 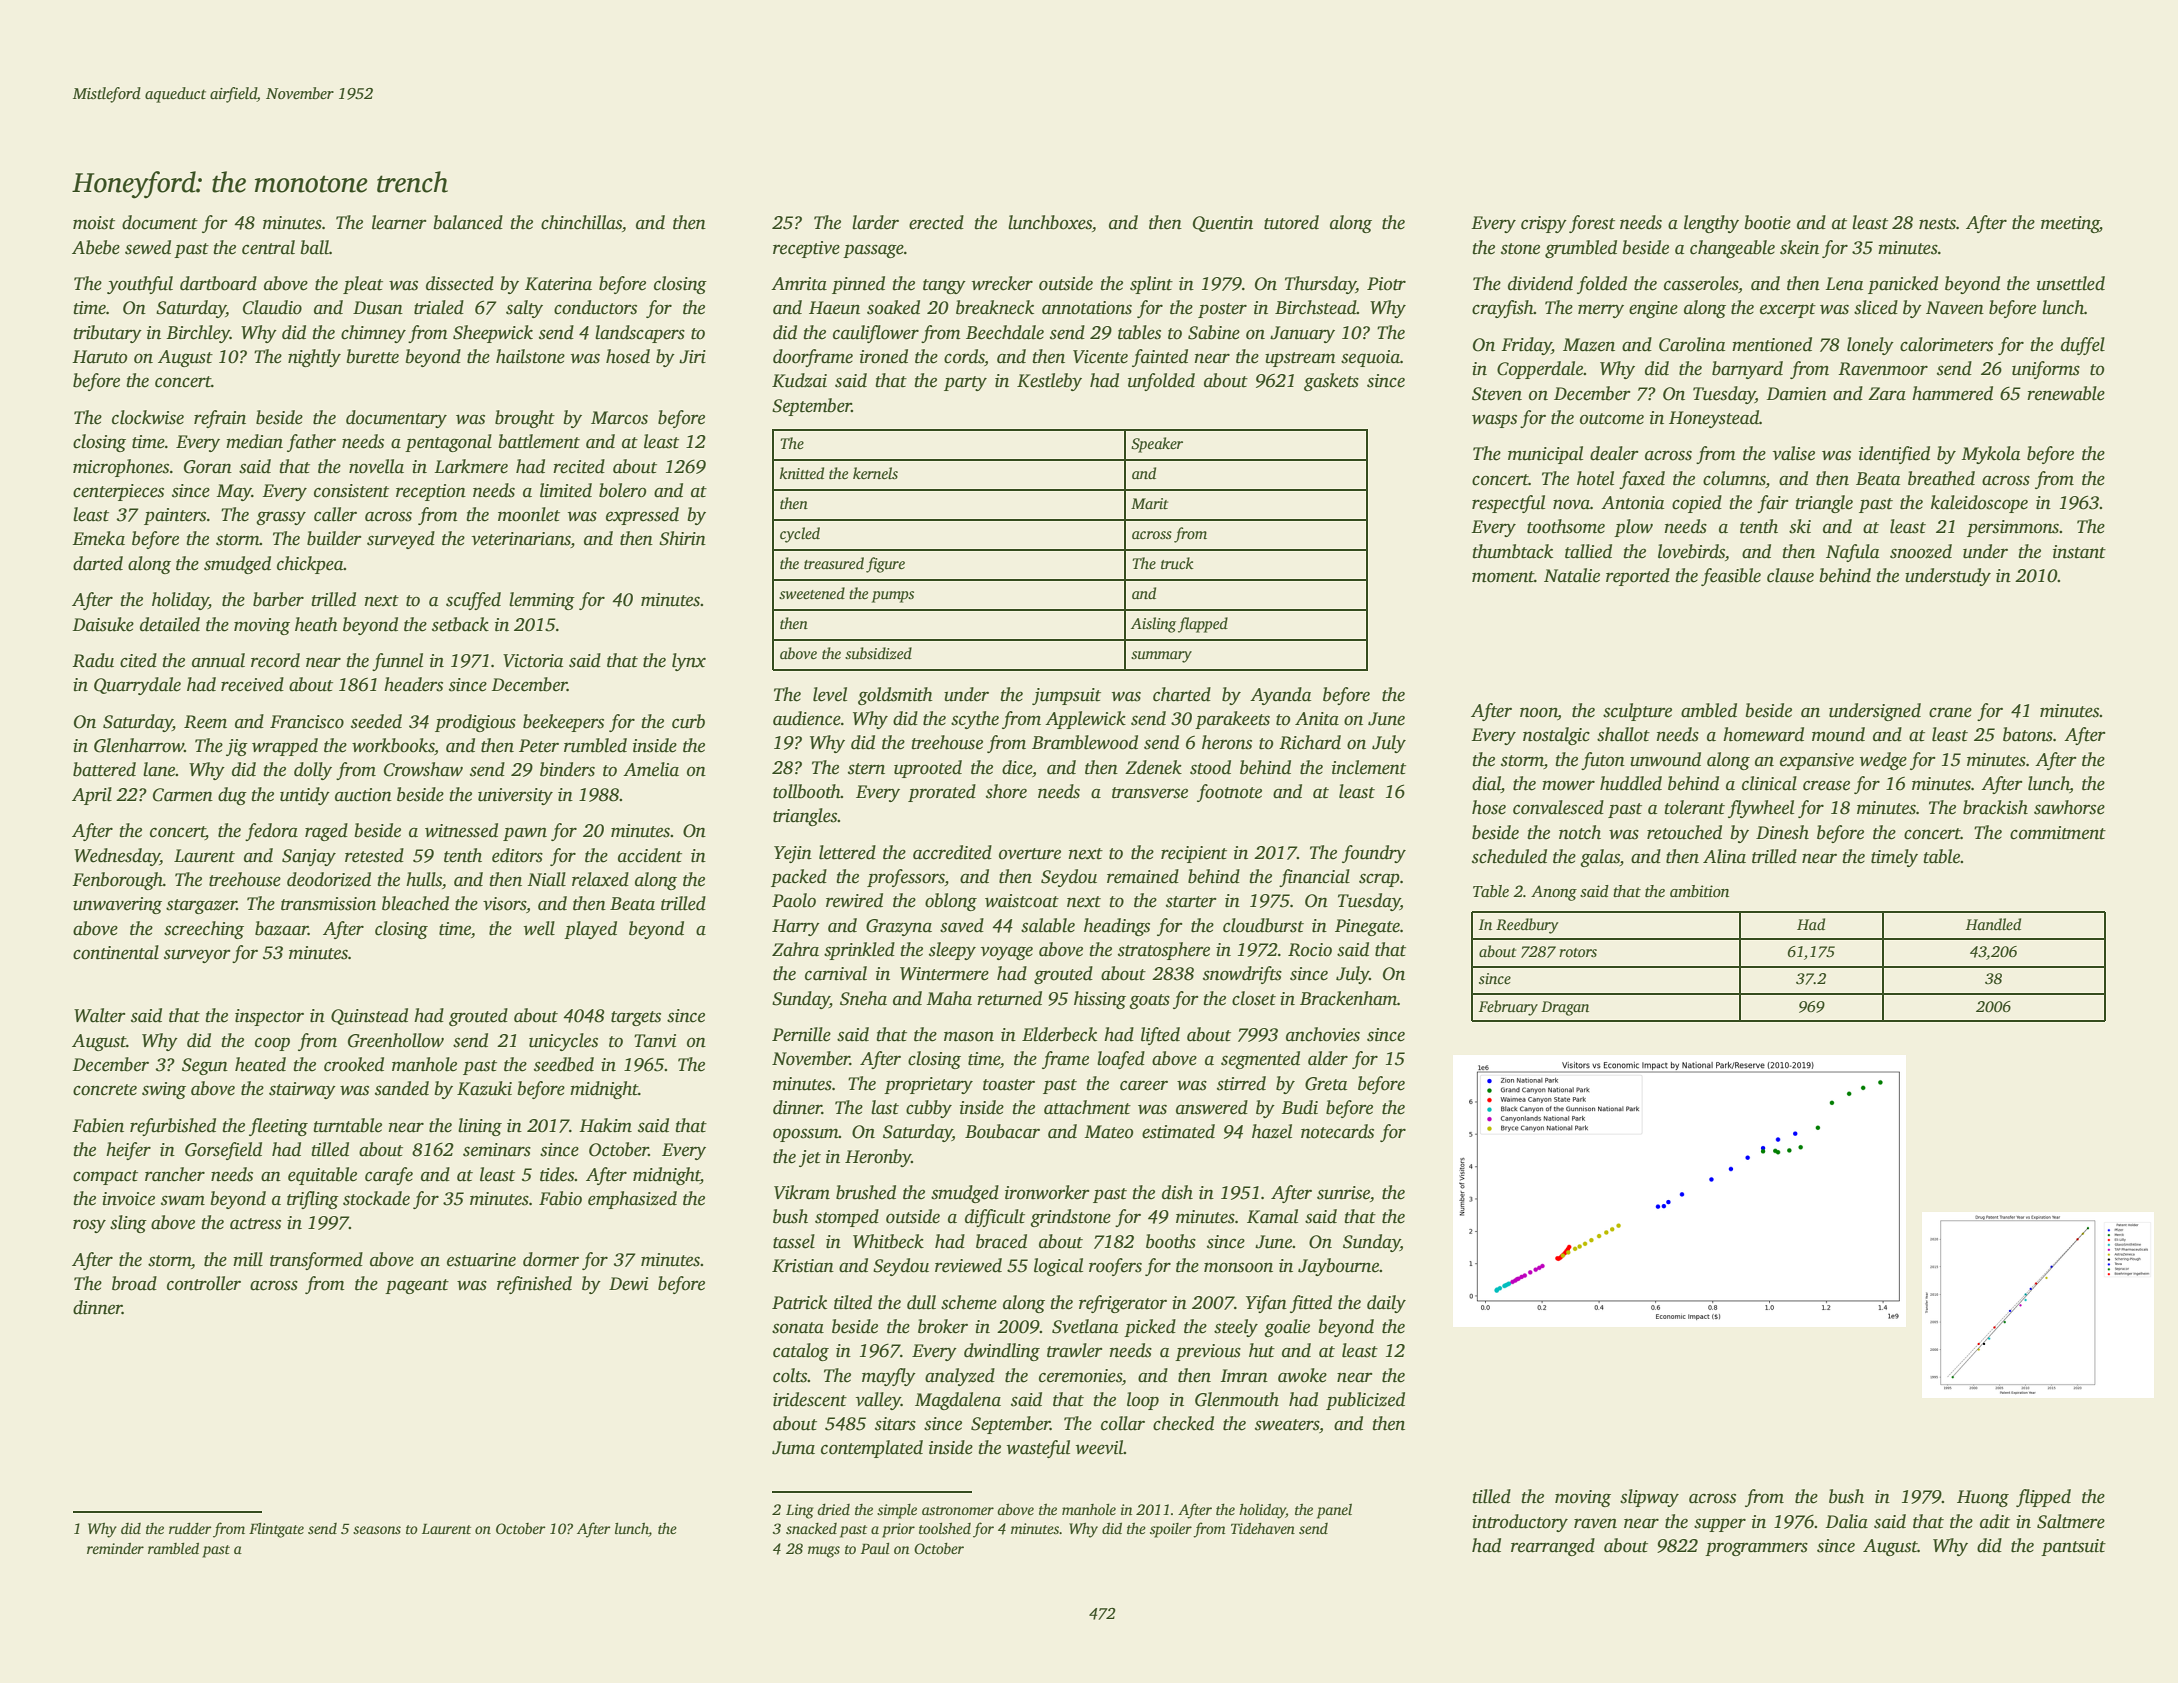 What do you see at coordinates (1508, 504) in the document?
I see `respectful` at bounding box center [1508, 504].
